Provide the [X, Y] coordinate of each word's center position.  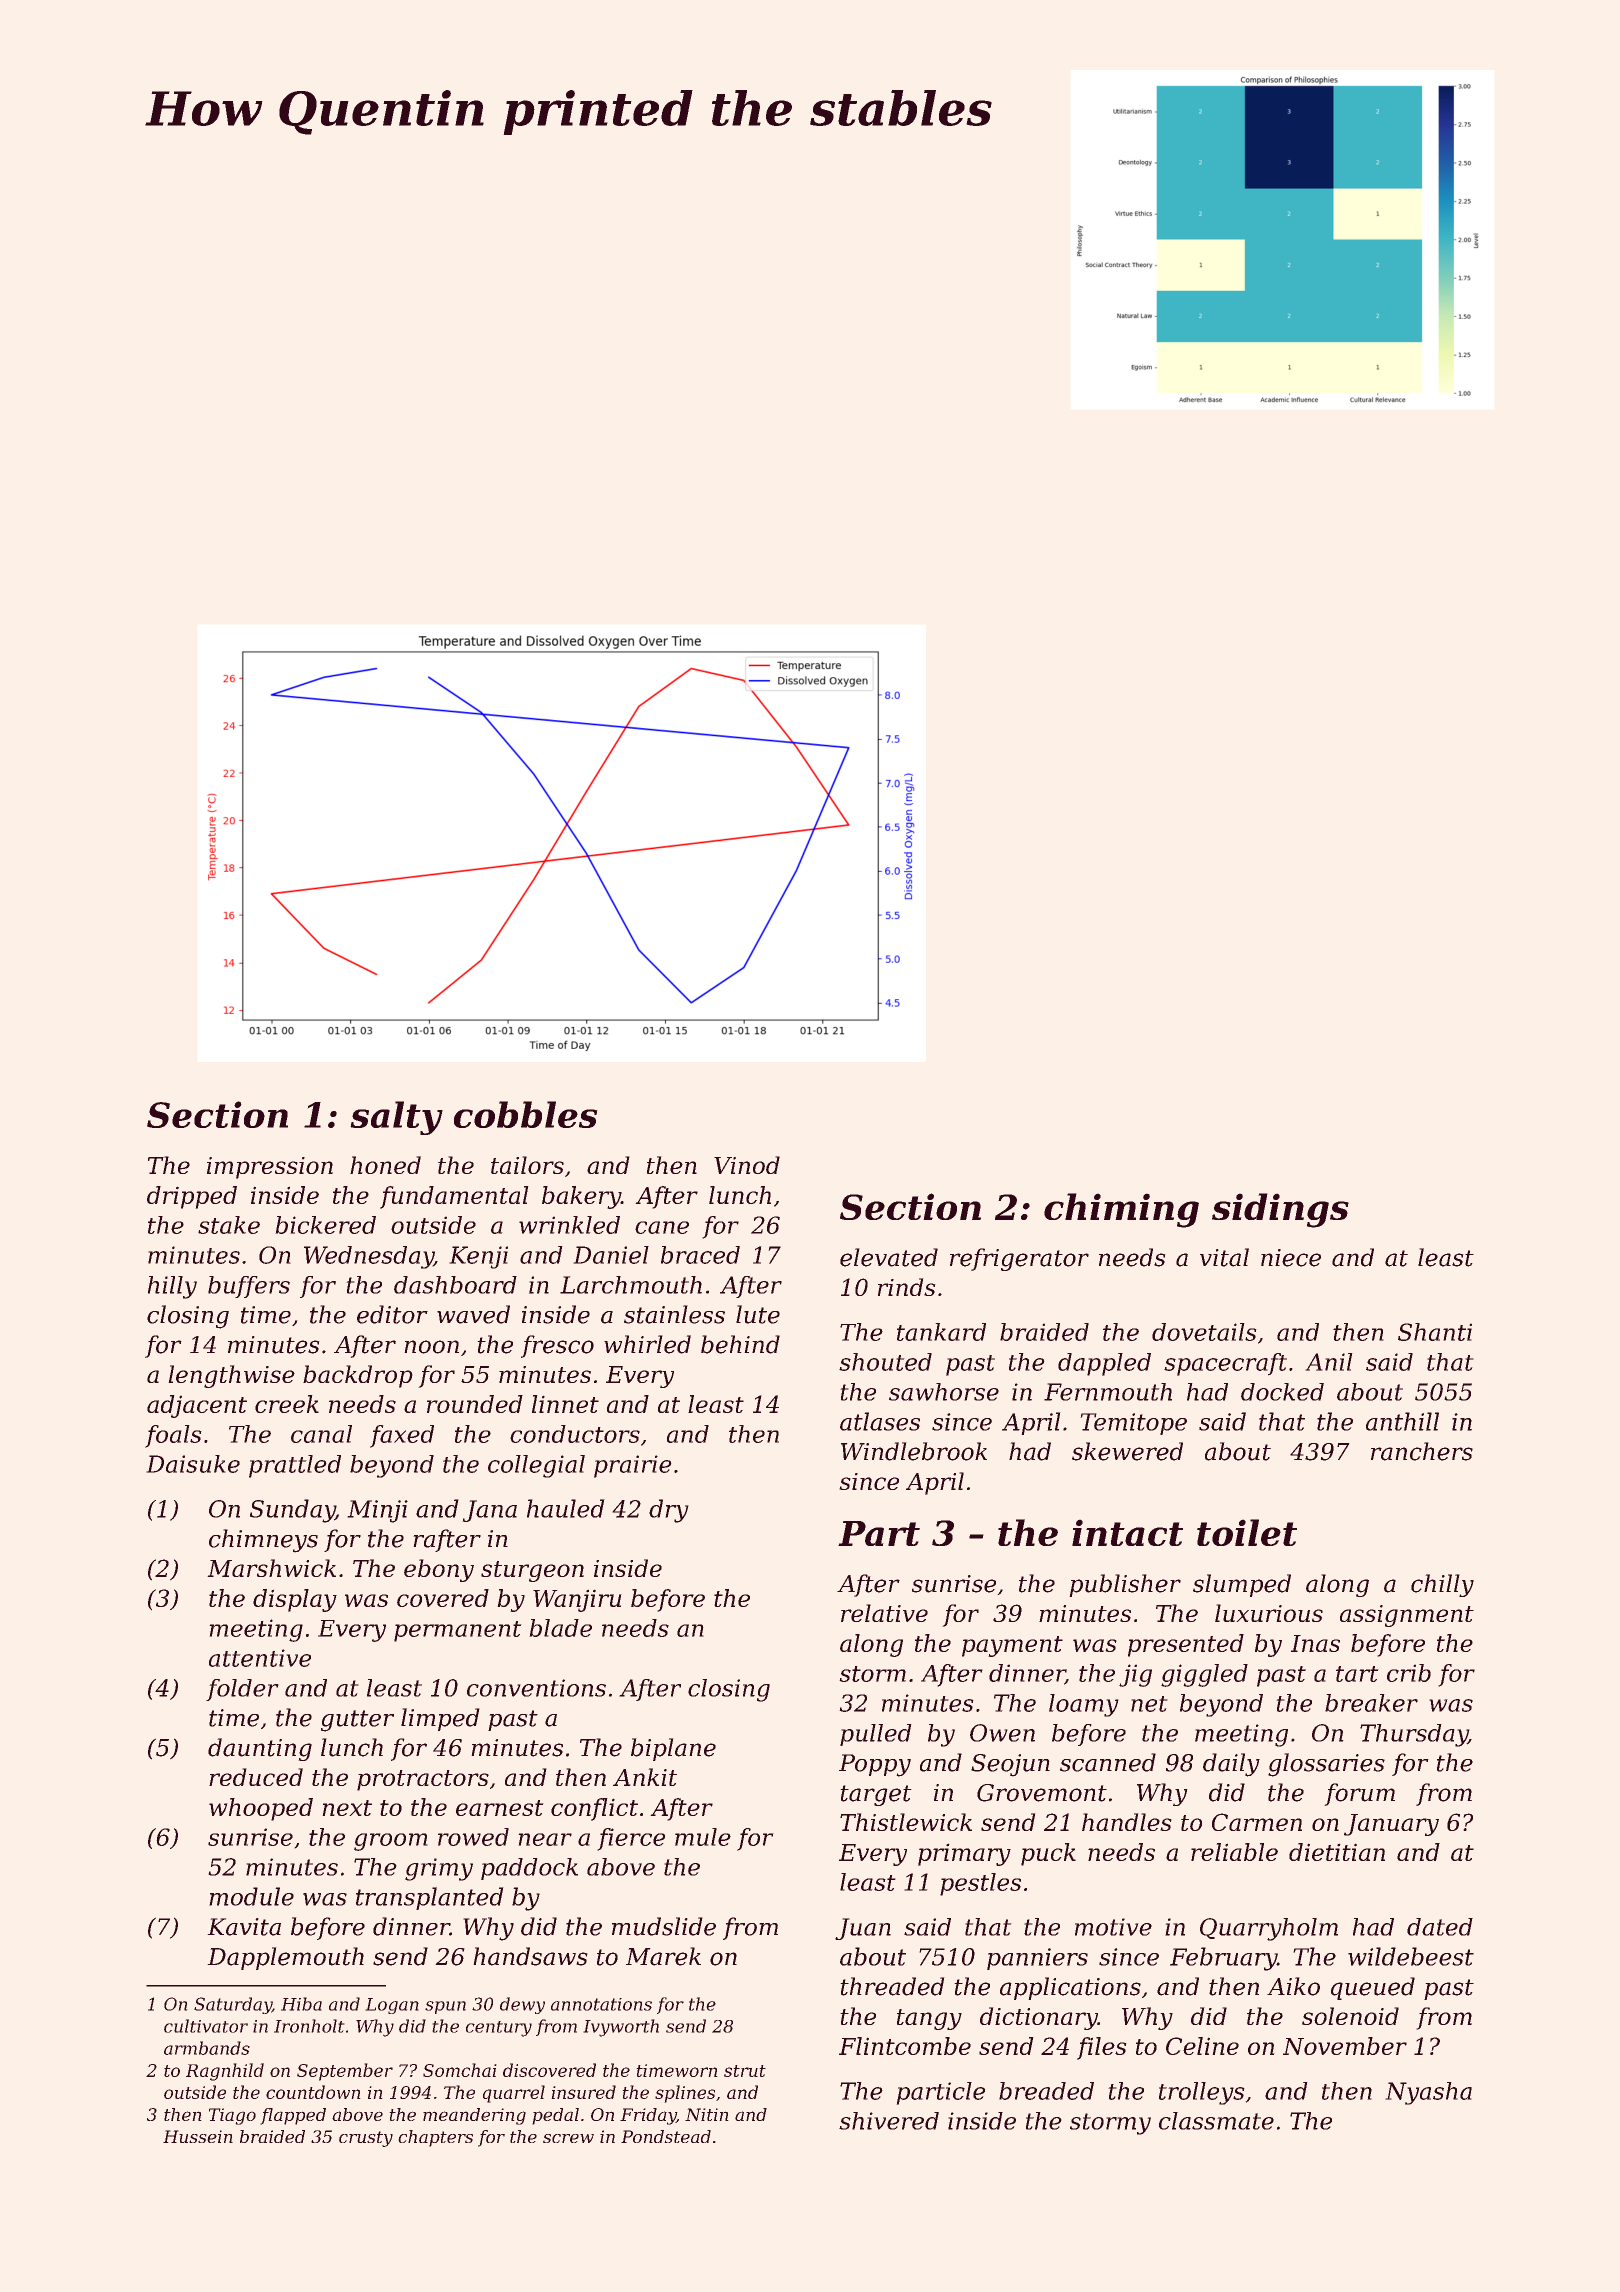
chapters [435, 2138]
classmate [1216, 2121]
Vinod [747, 1165]
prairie [633, 1466]
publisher [1125, 1585]
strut [745, 2071]
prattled [295, 1466]
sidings [1280, 1210]
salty [396, 1118]
